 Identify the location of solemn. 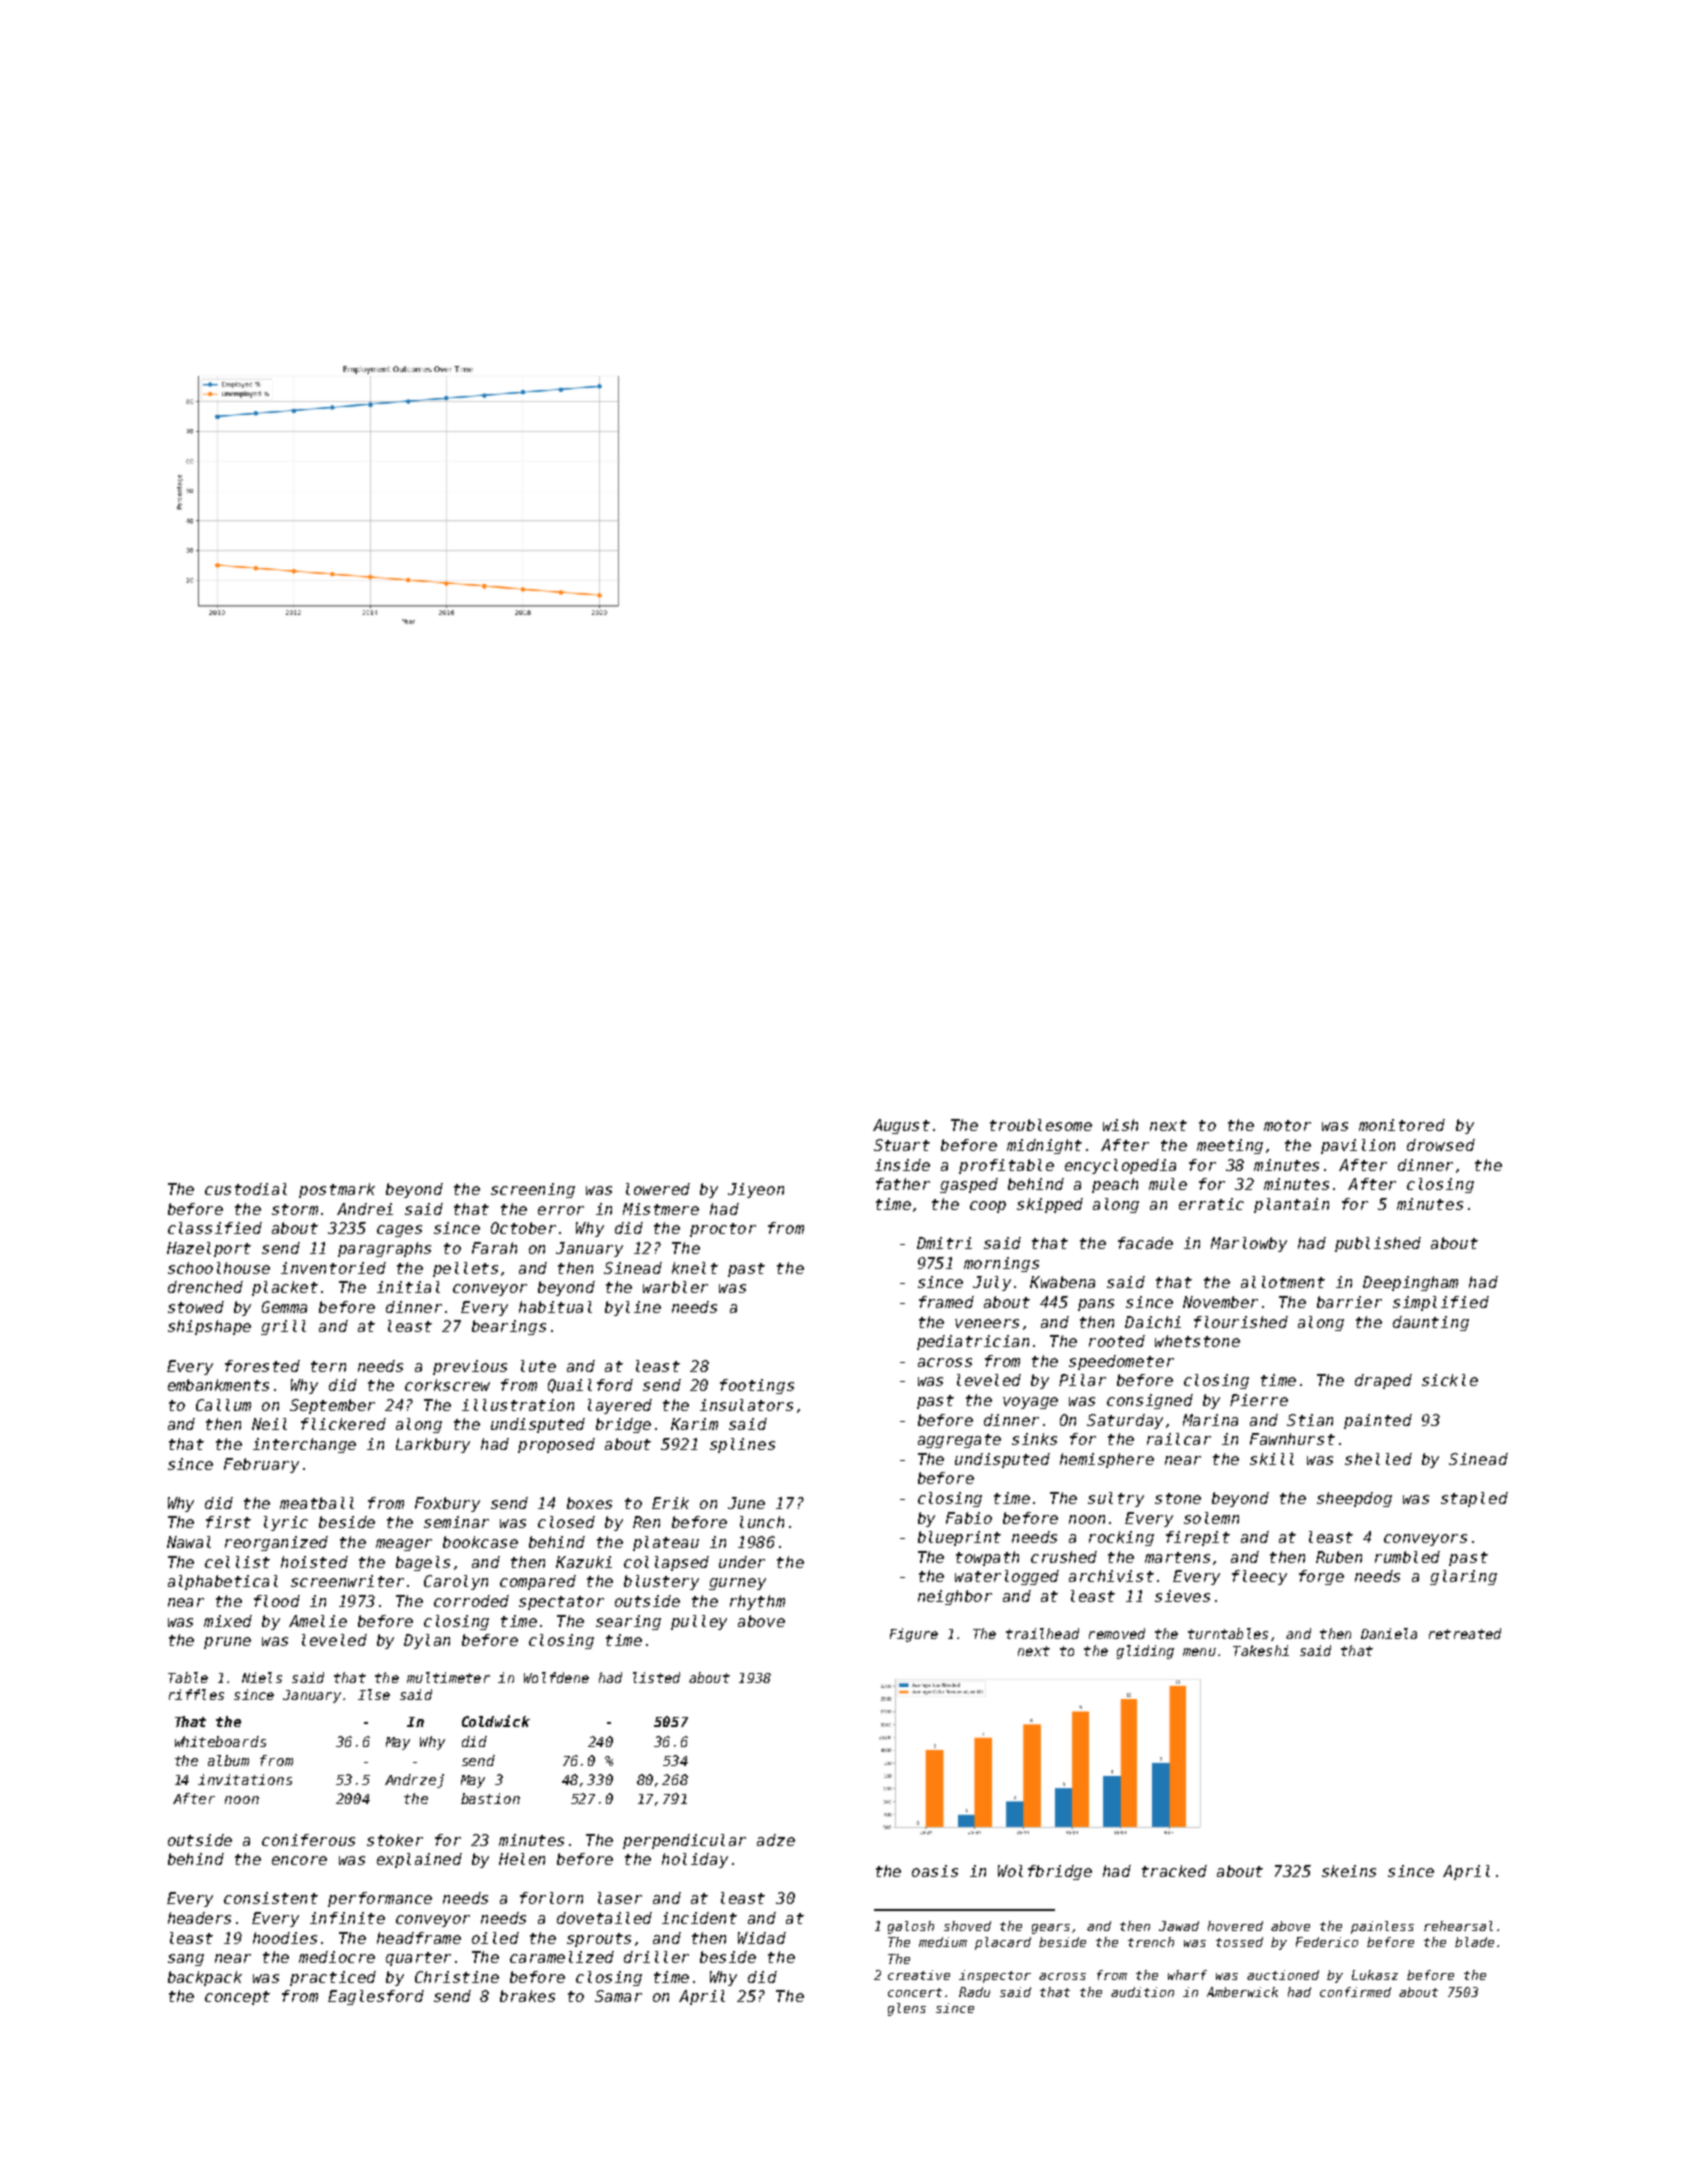
(1211, 1518).
